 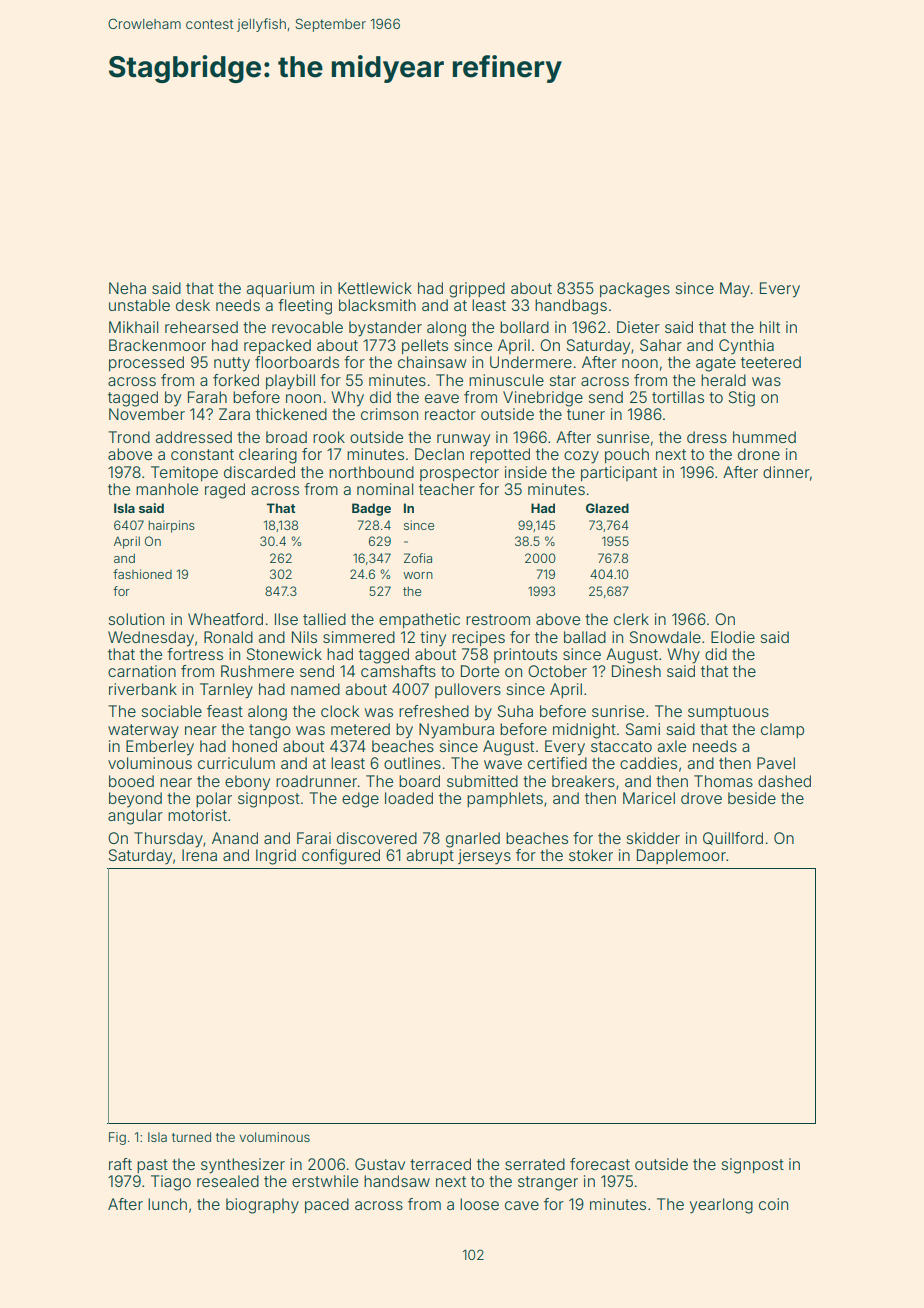 What do you see at coordinates (735, 290) in the screenshot?
I see `May` at bounding box center [735, 290].
